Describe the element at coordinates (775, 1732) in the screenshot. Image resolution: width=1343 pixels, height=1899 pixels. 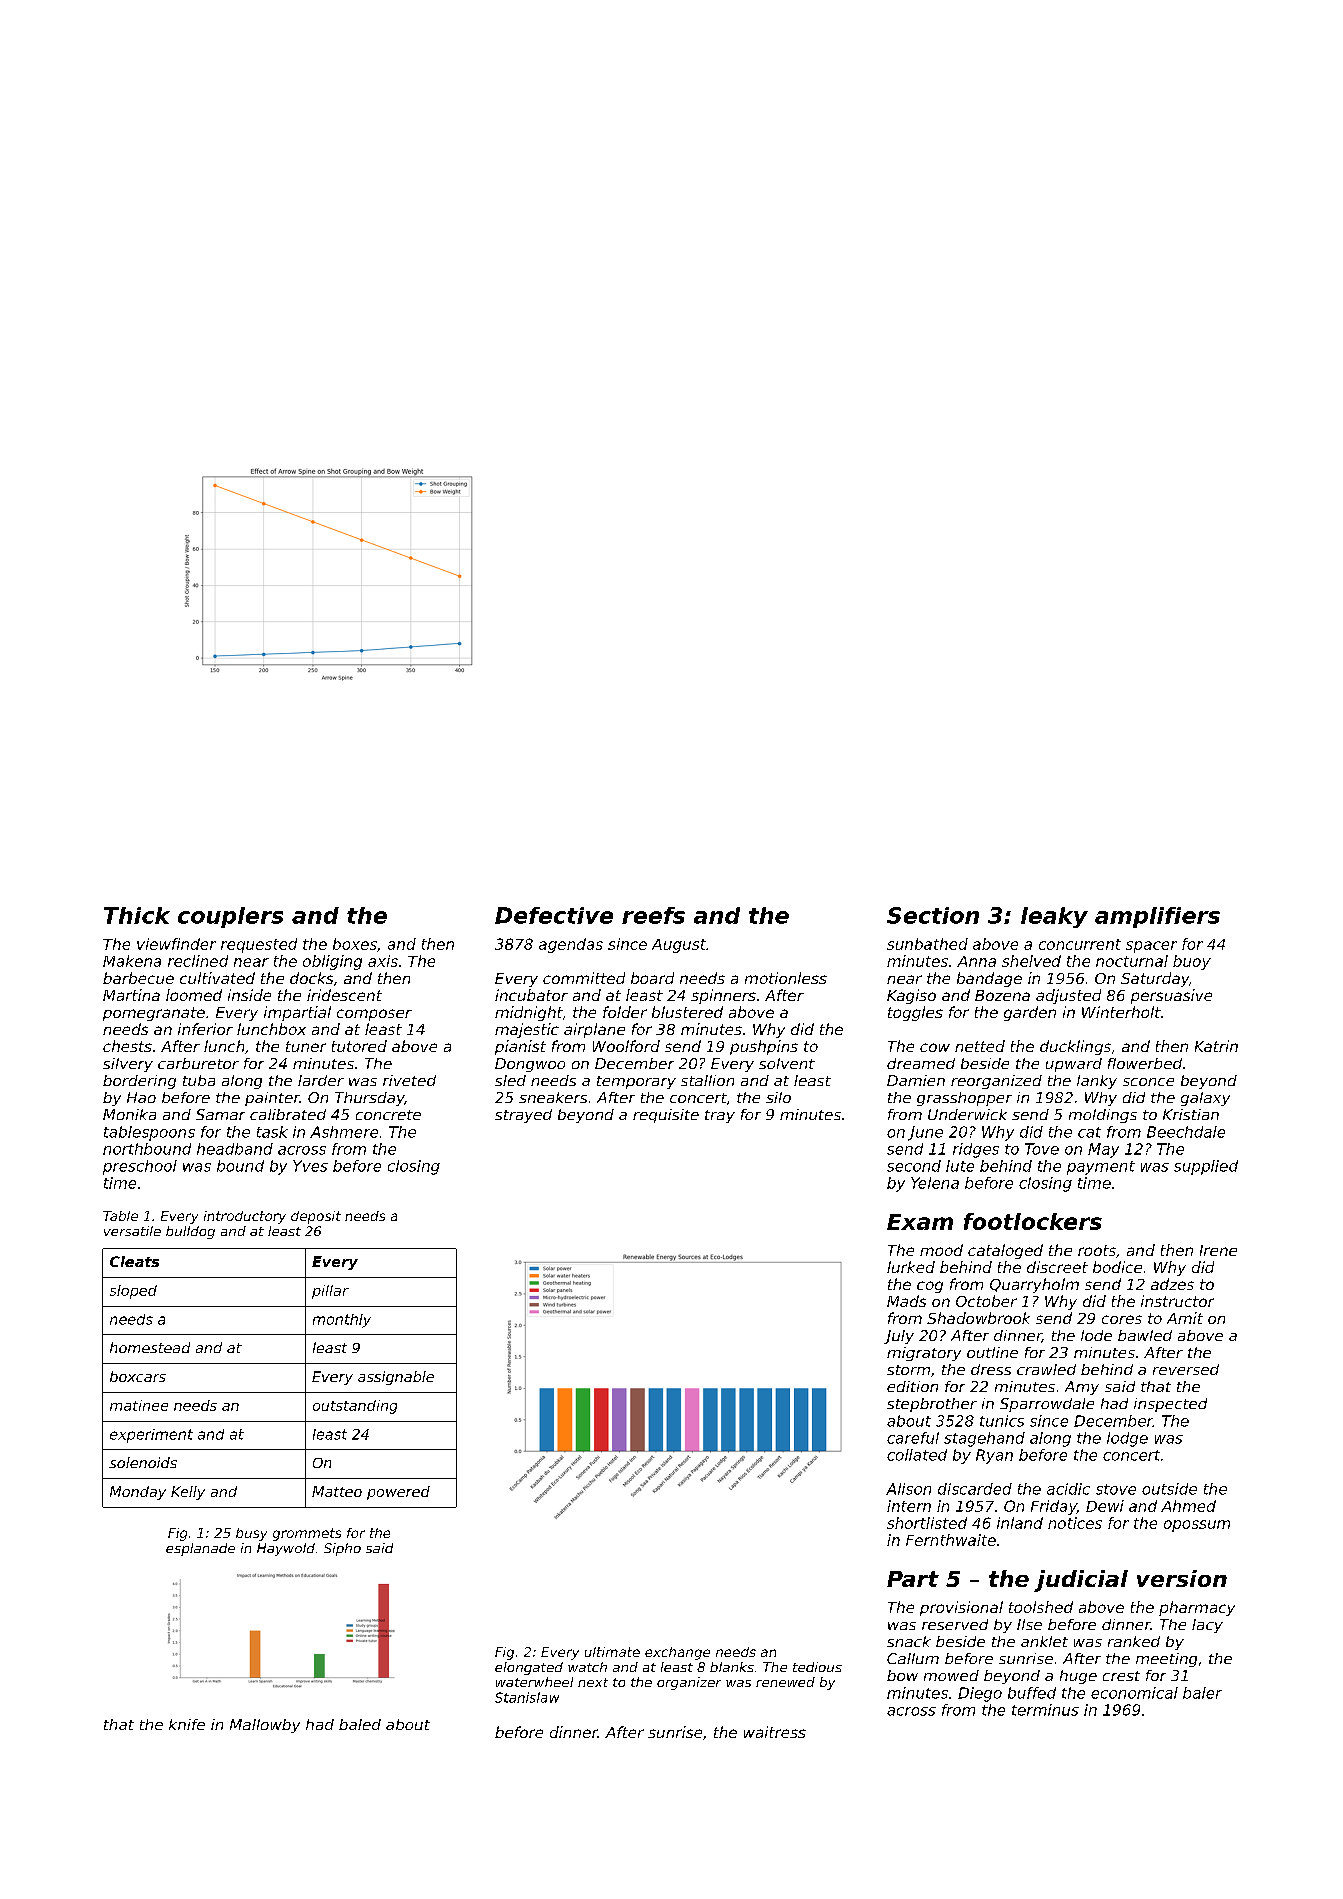
I see `waitress` at that location.
